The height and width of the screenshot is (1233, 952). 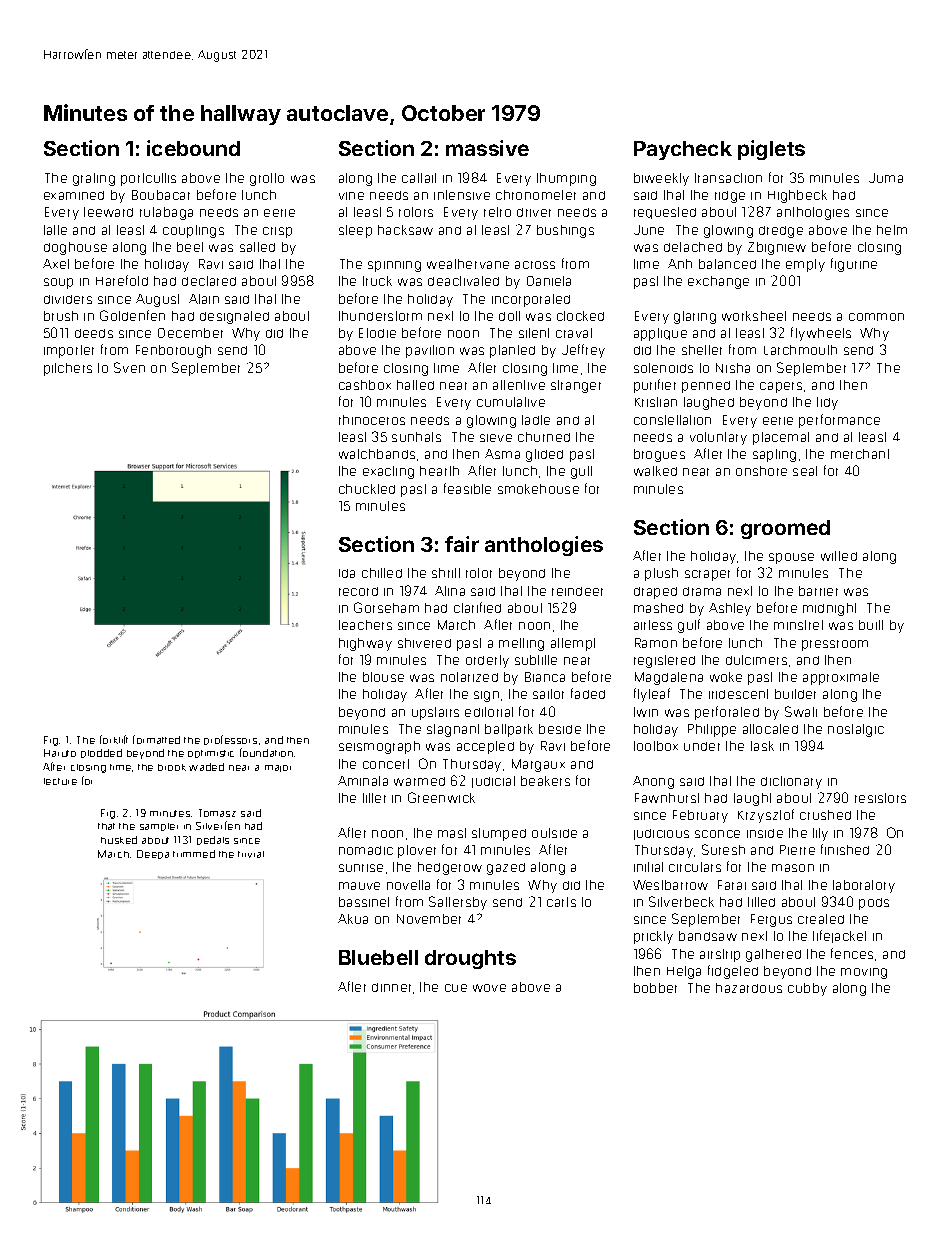 What do you see at coordinates (193, 148) in the screenshot?
I see `icebound` at bounding box center [193, 148].
